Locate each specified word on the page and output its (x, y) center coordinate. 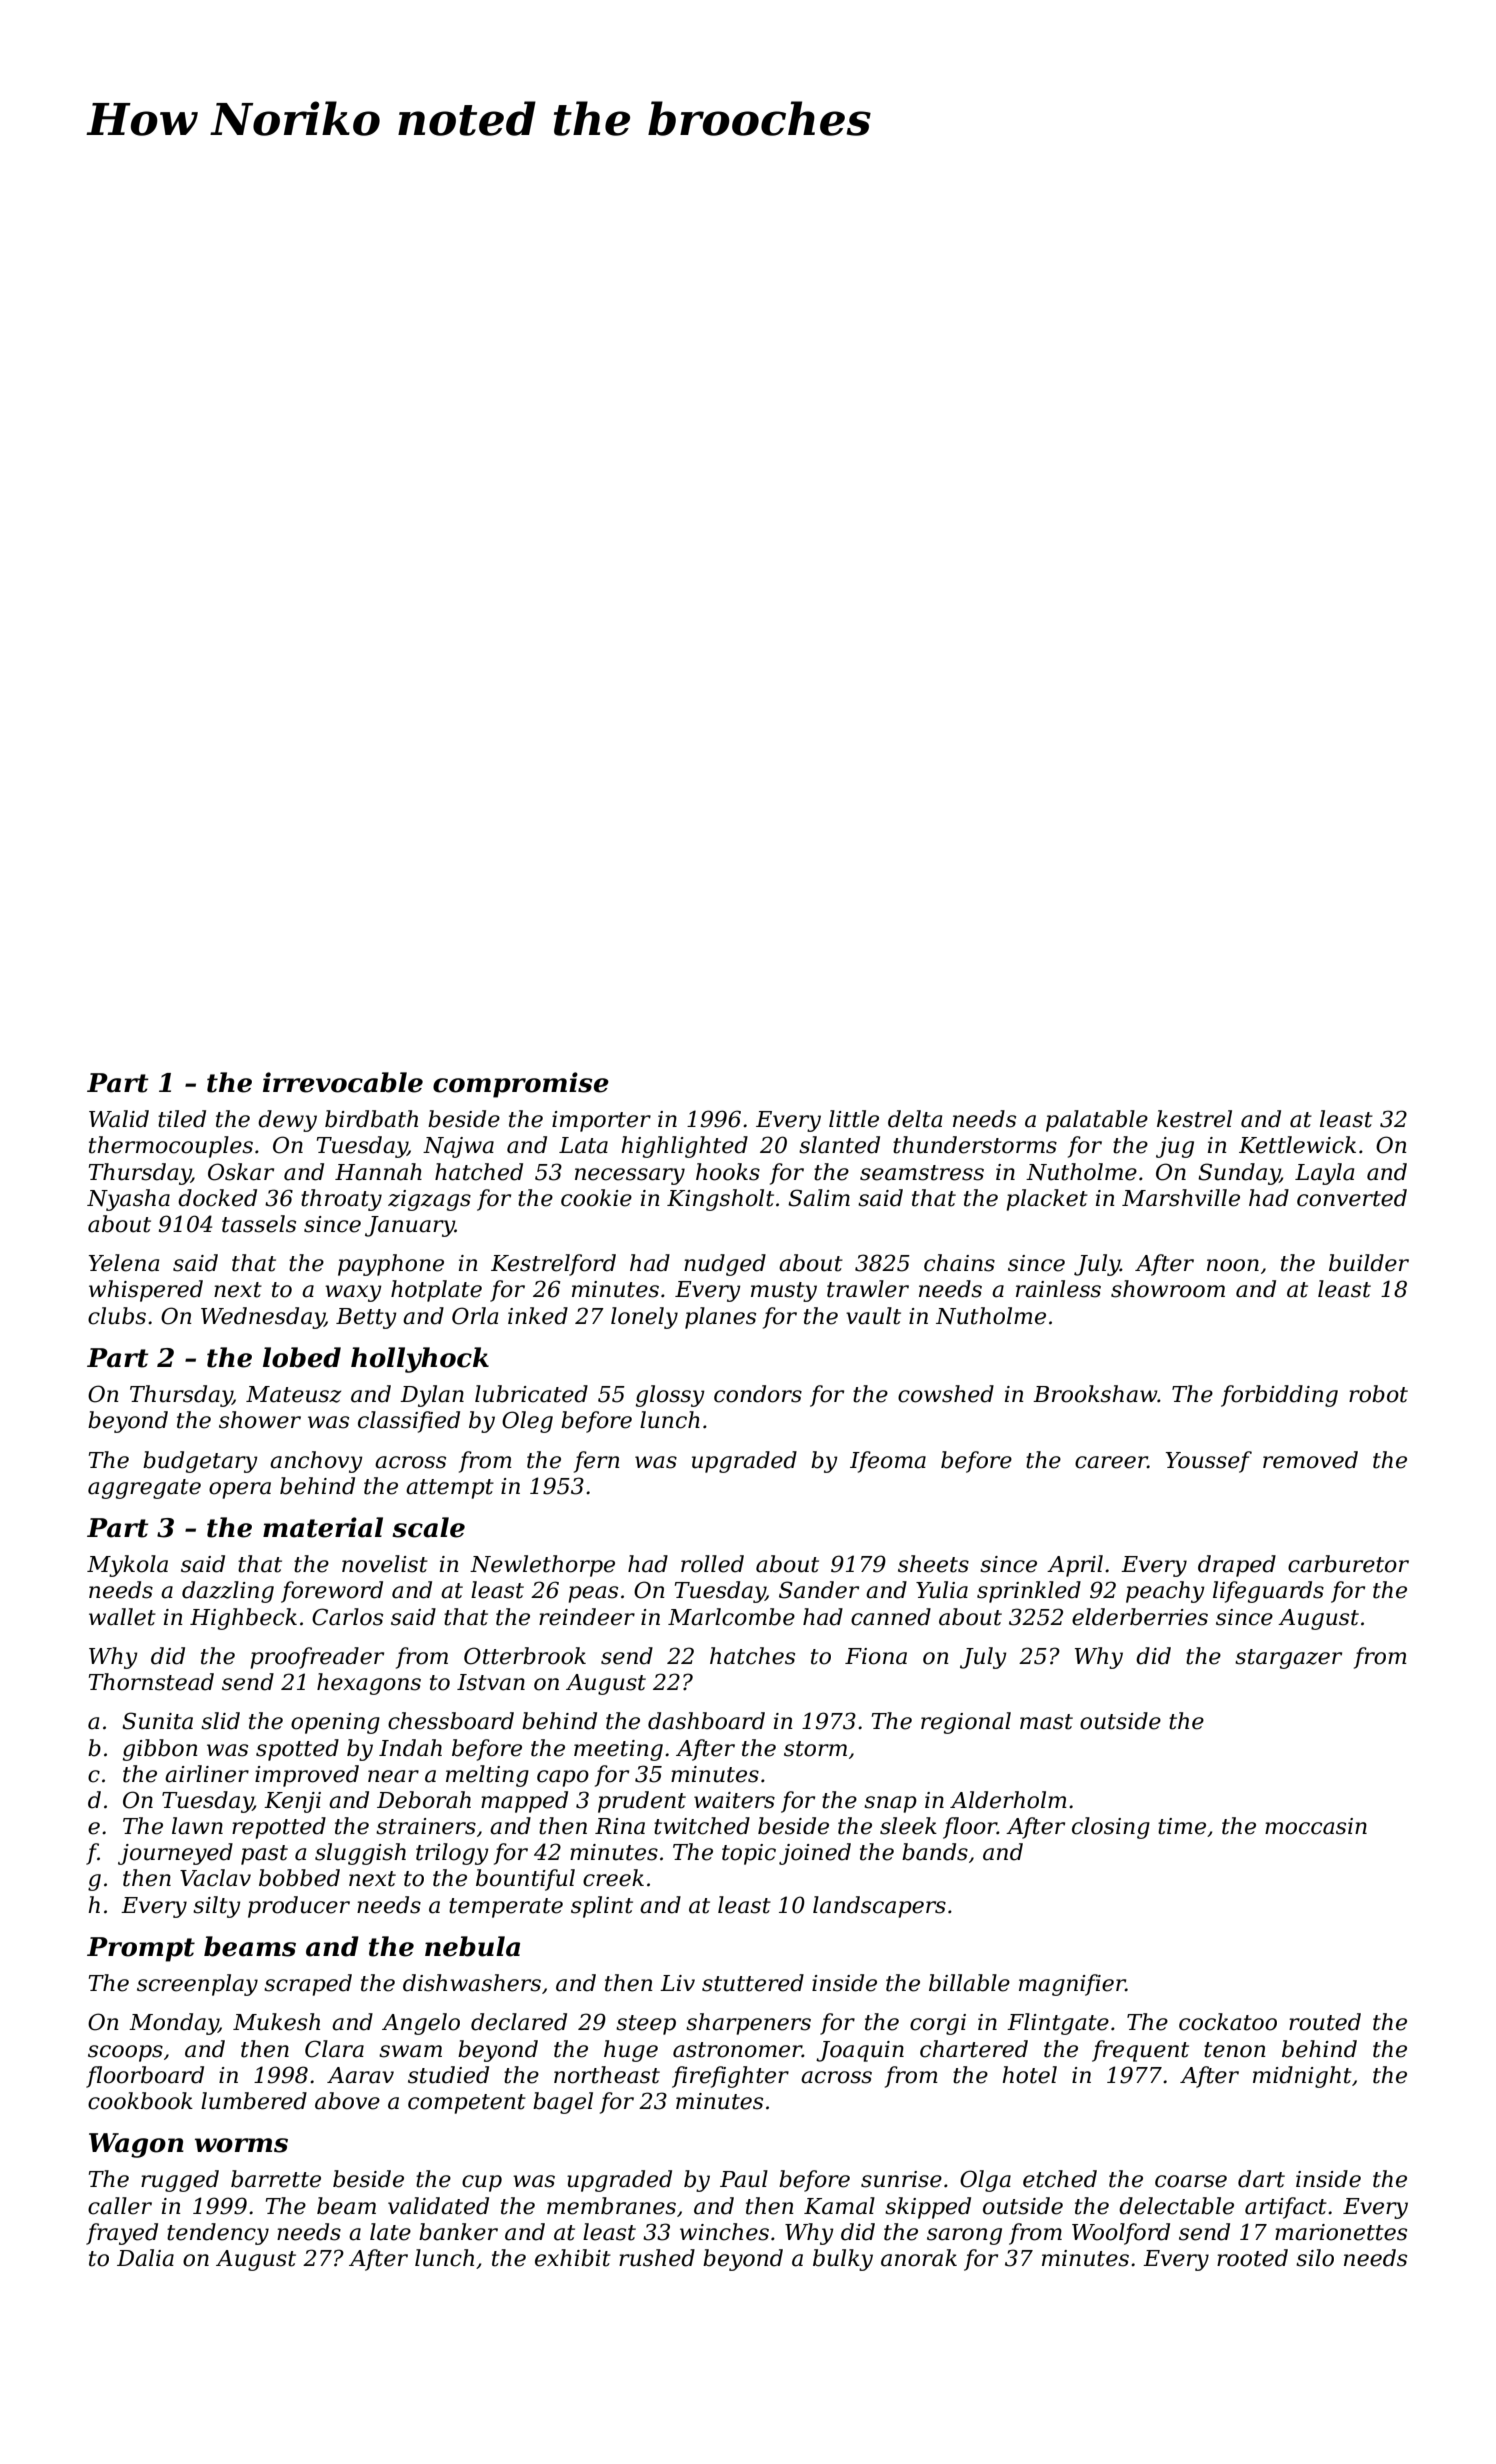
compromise (521, 1085)
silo (1315, 2258)
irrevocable (343, 1082)
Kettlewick (1297, 1145)
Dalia (145, 2258)
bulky (843, 2260)
